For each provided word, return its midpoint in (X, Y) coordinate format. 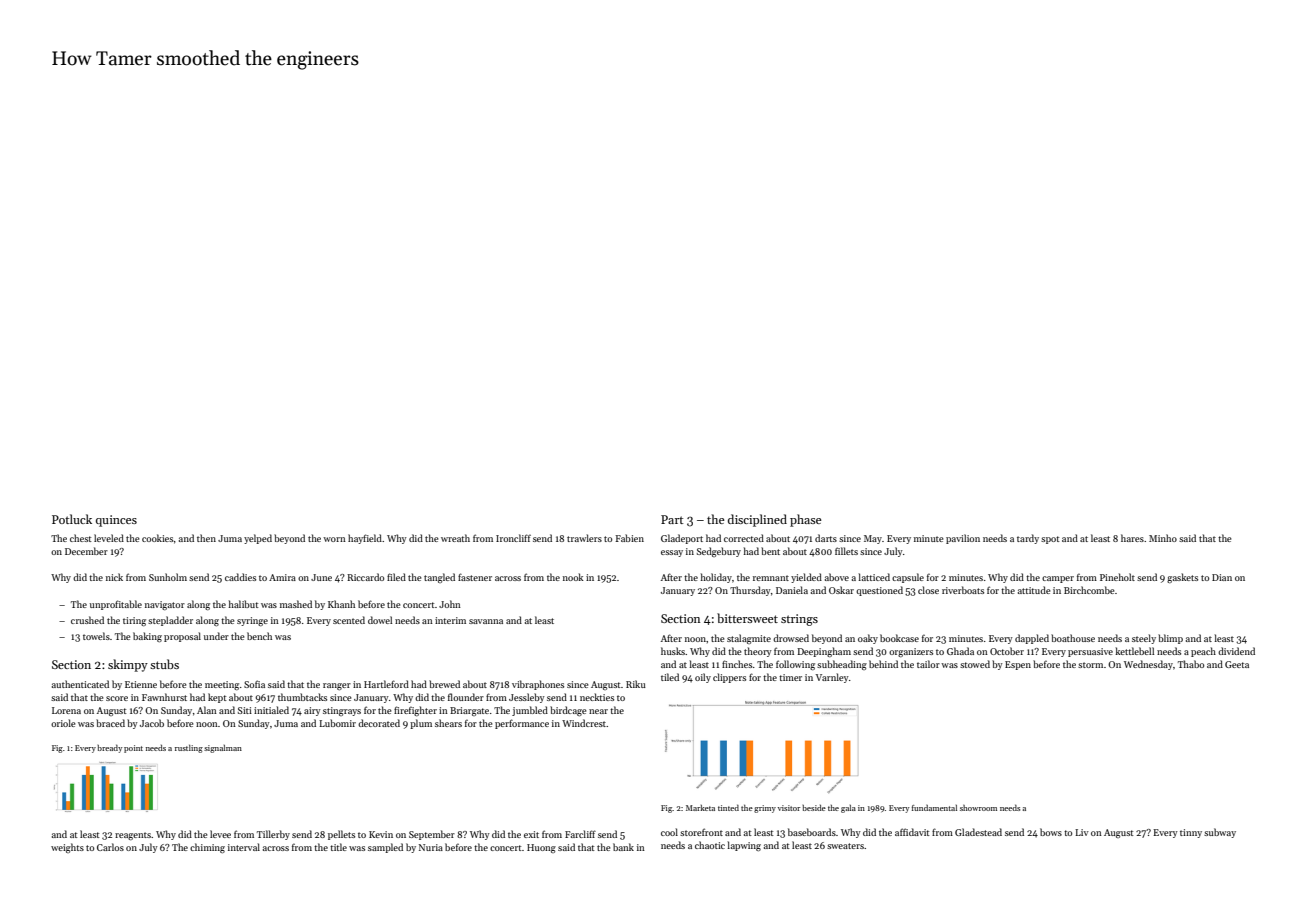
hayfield (365, 539)
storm (1090, 665)
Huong (541, 848)
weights (67, 848)
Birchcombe (1089, 590)
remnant (771, 578)
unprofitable (116, 605)
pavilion (963, 539)
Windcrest (584, 723)
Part (672, 519)
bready (109, 748)
